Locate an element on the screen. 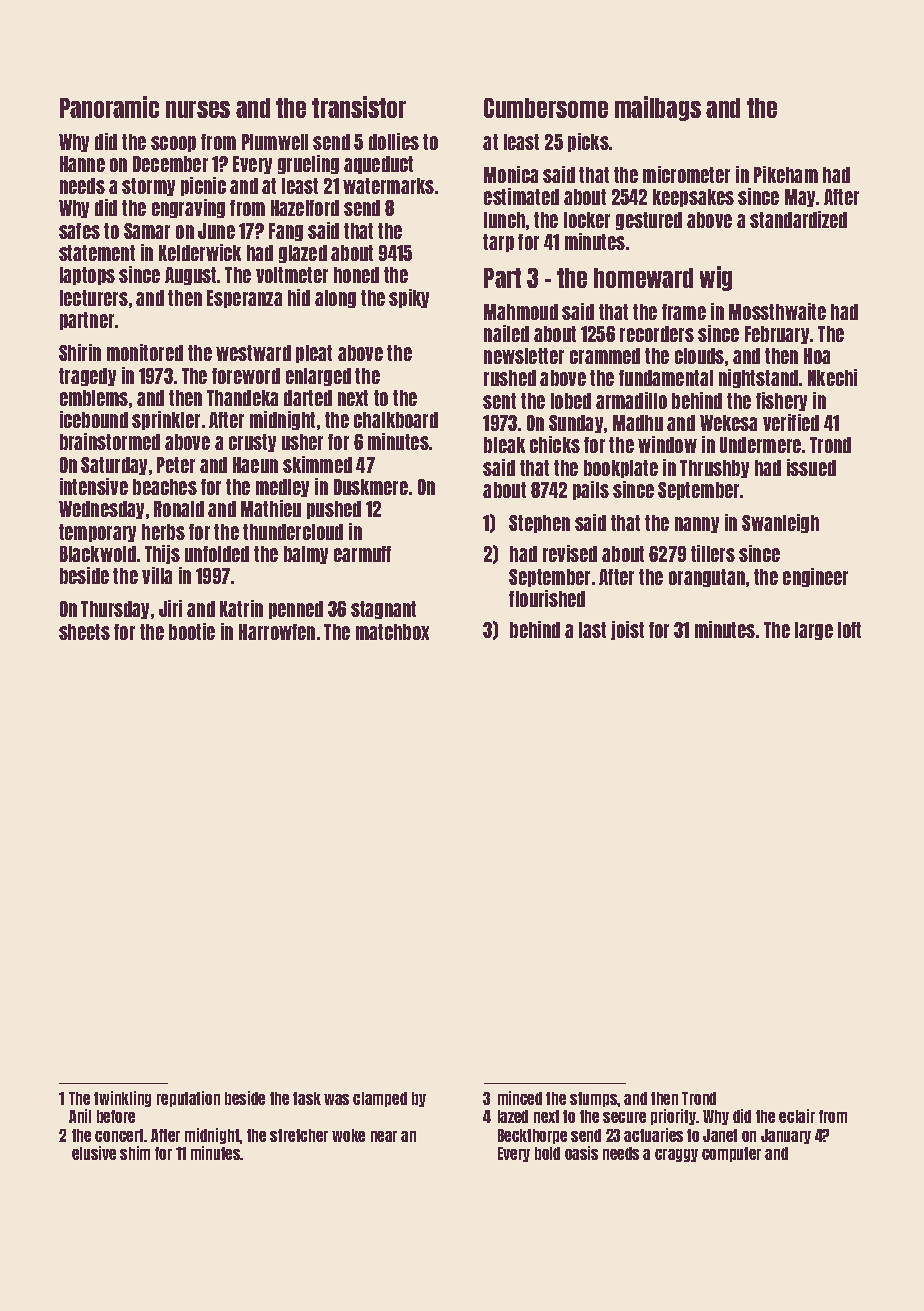  earmuff is located at coordinates (362, 554).
